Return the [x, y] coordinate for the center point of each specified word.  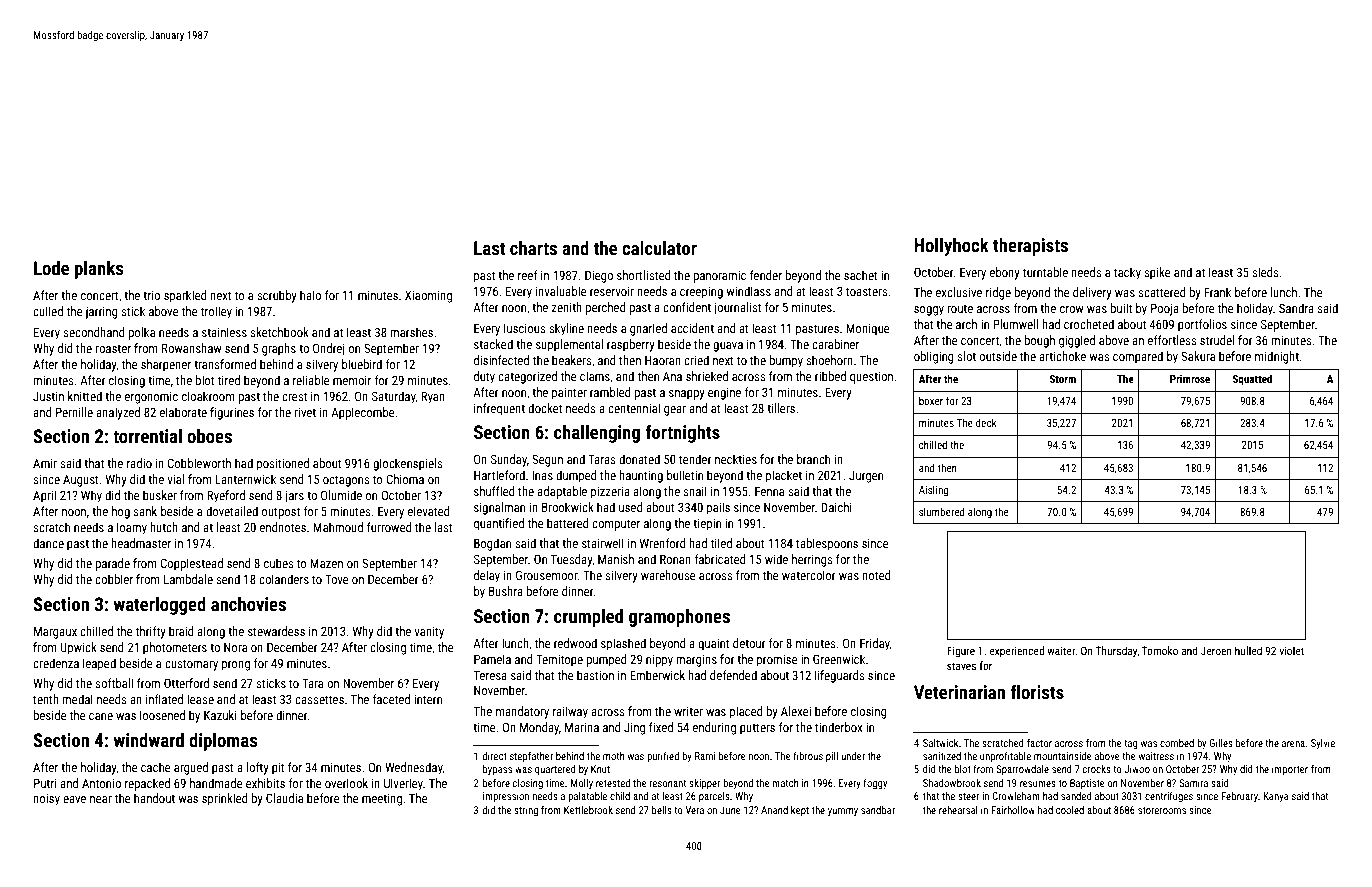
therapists [1030, 247]
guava [728, 347]
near [101, 799]
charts [533, 248]
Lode [51, 268]
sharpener [166, 365]
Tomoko [1160, 650]
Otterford [186, 683]
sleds [1265, 272]
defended [733, 675]
